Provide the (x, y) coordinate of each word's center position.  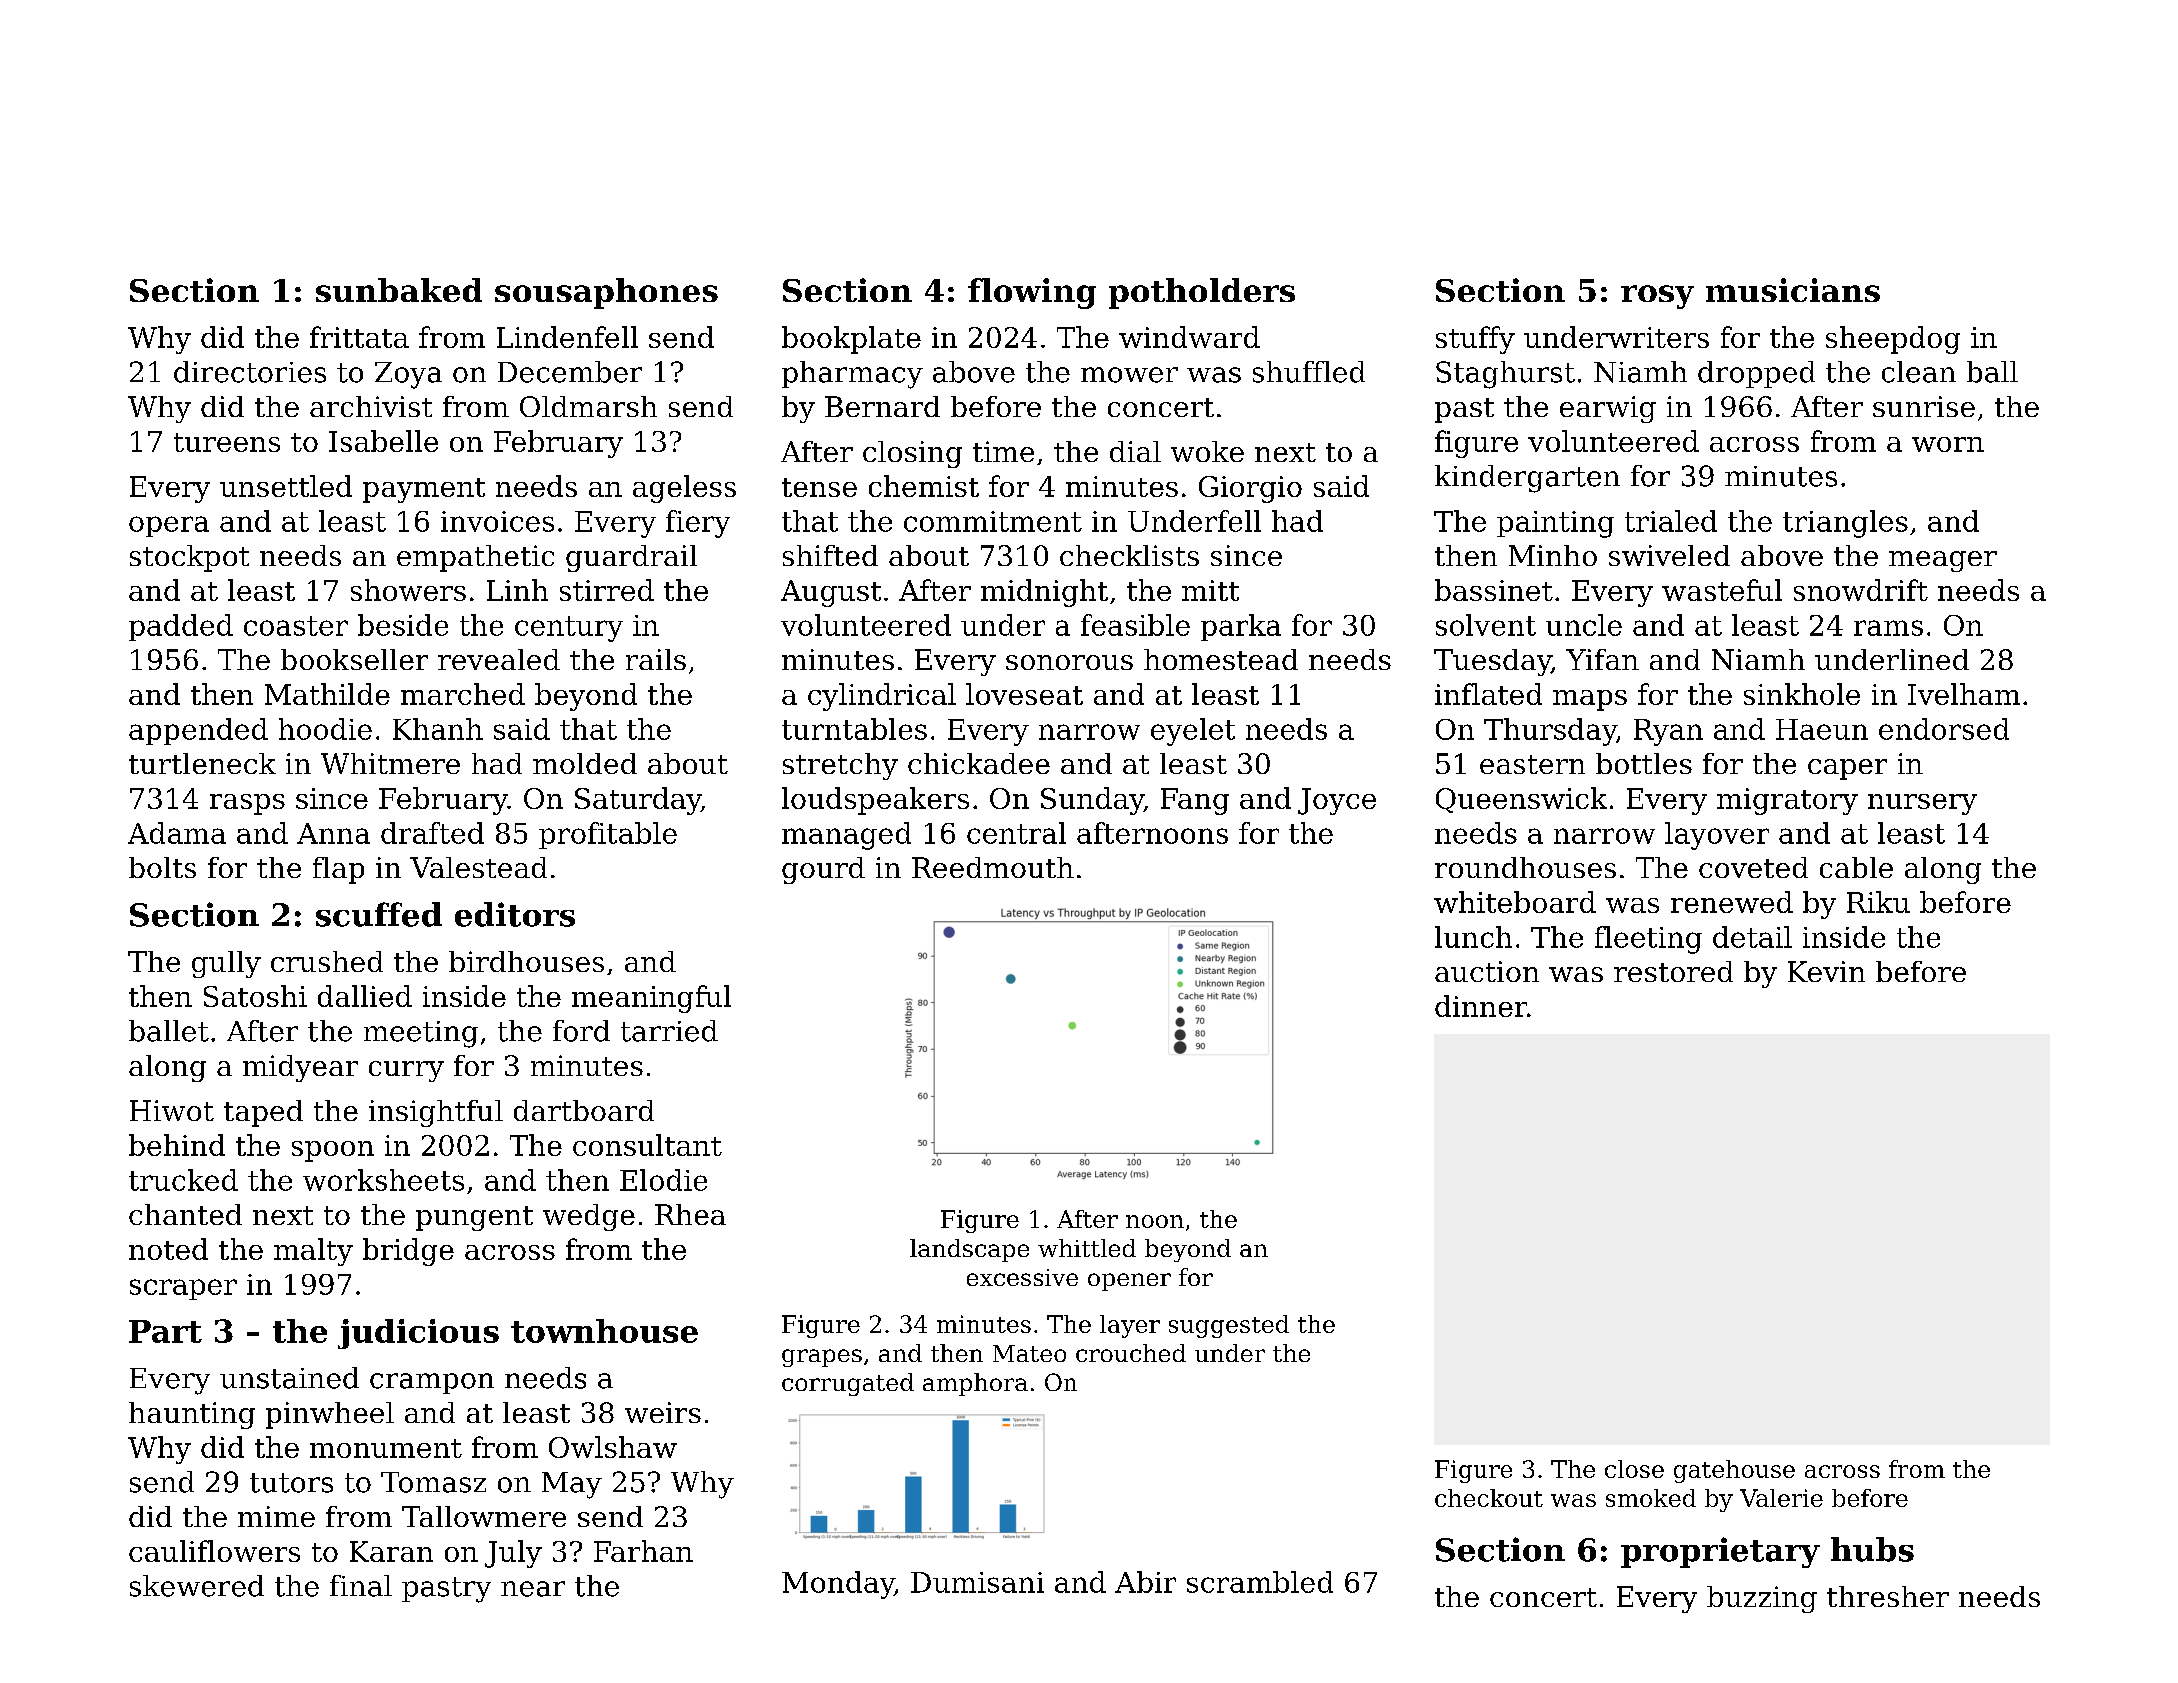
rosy (1657, 297)
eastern (1532, 764)
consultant (647, 1145)
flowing (1032, 293)
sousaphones (606, 293)
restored (1673, 971)
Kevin (1826, 971)
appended (198, 731)
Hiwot (172, 1110)
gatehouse (1734, 1471)
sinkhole (1802, 694)
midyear (300, 1068)
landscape (969, 1250)
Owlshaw (613, 1447)
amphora (975, 1384)
